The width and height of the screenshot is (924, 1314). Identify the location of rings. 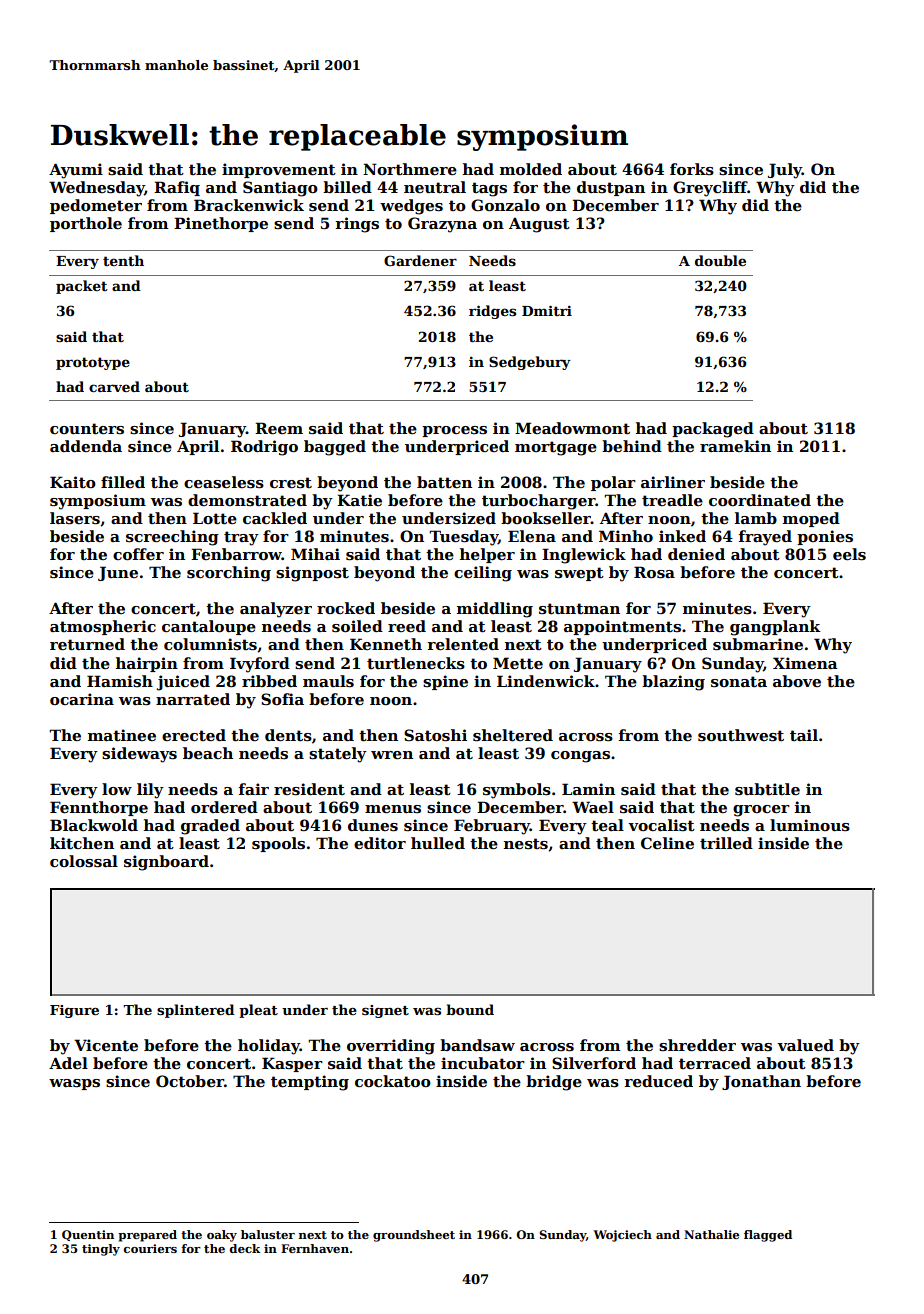
(357, 225).
